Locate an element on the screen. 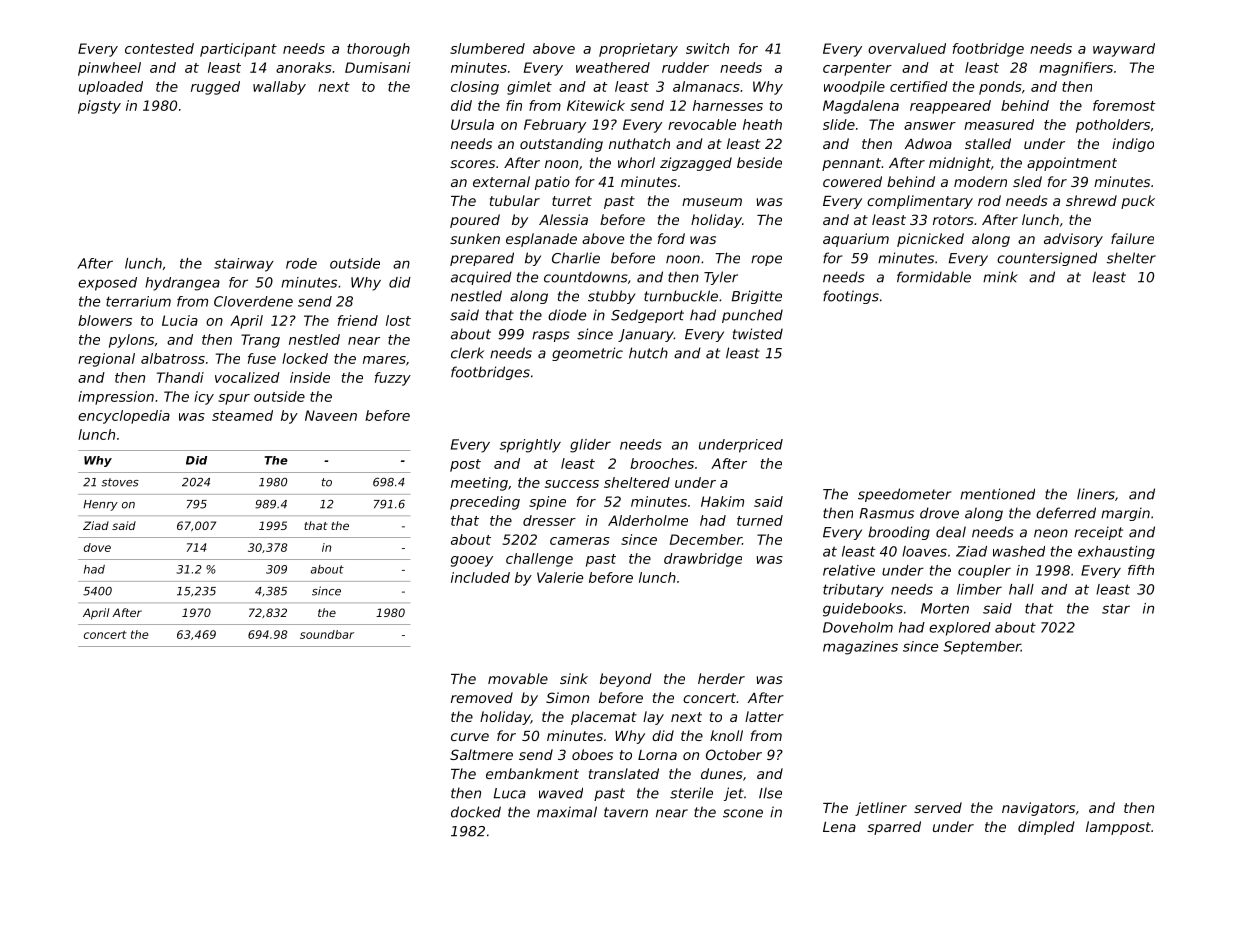 The height and width of the screenshot is (952, 1233). Saltmere is located at coordinates (481, 754).
